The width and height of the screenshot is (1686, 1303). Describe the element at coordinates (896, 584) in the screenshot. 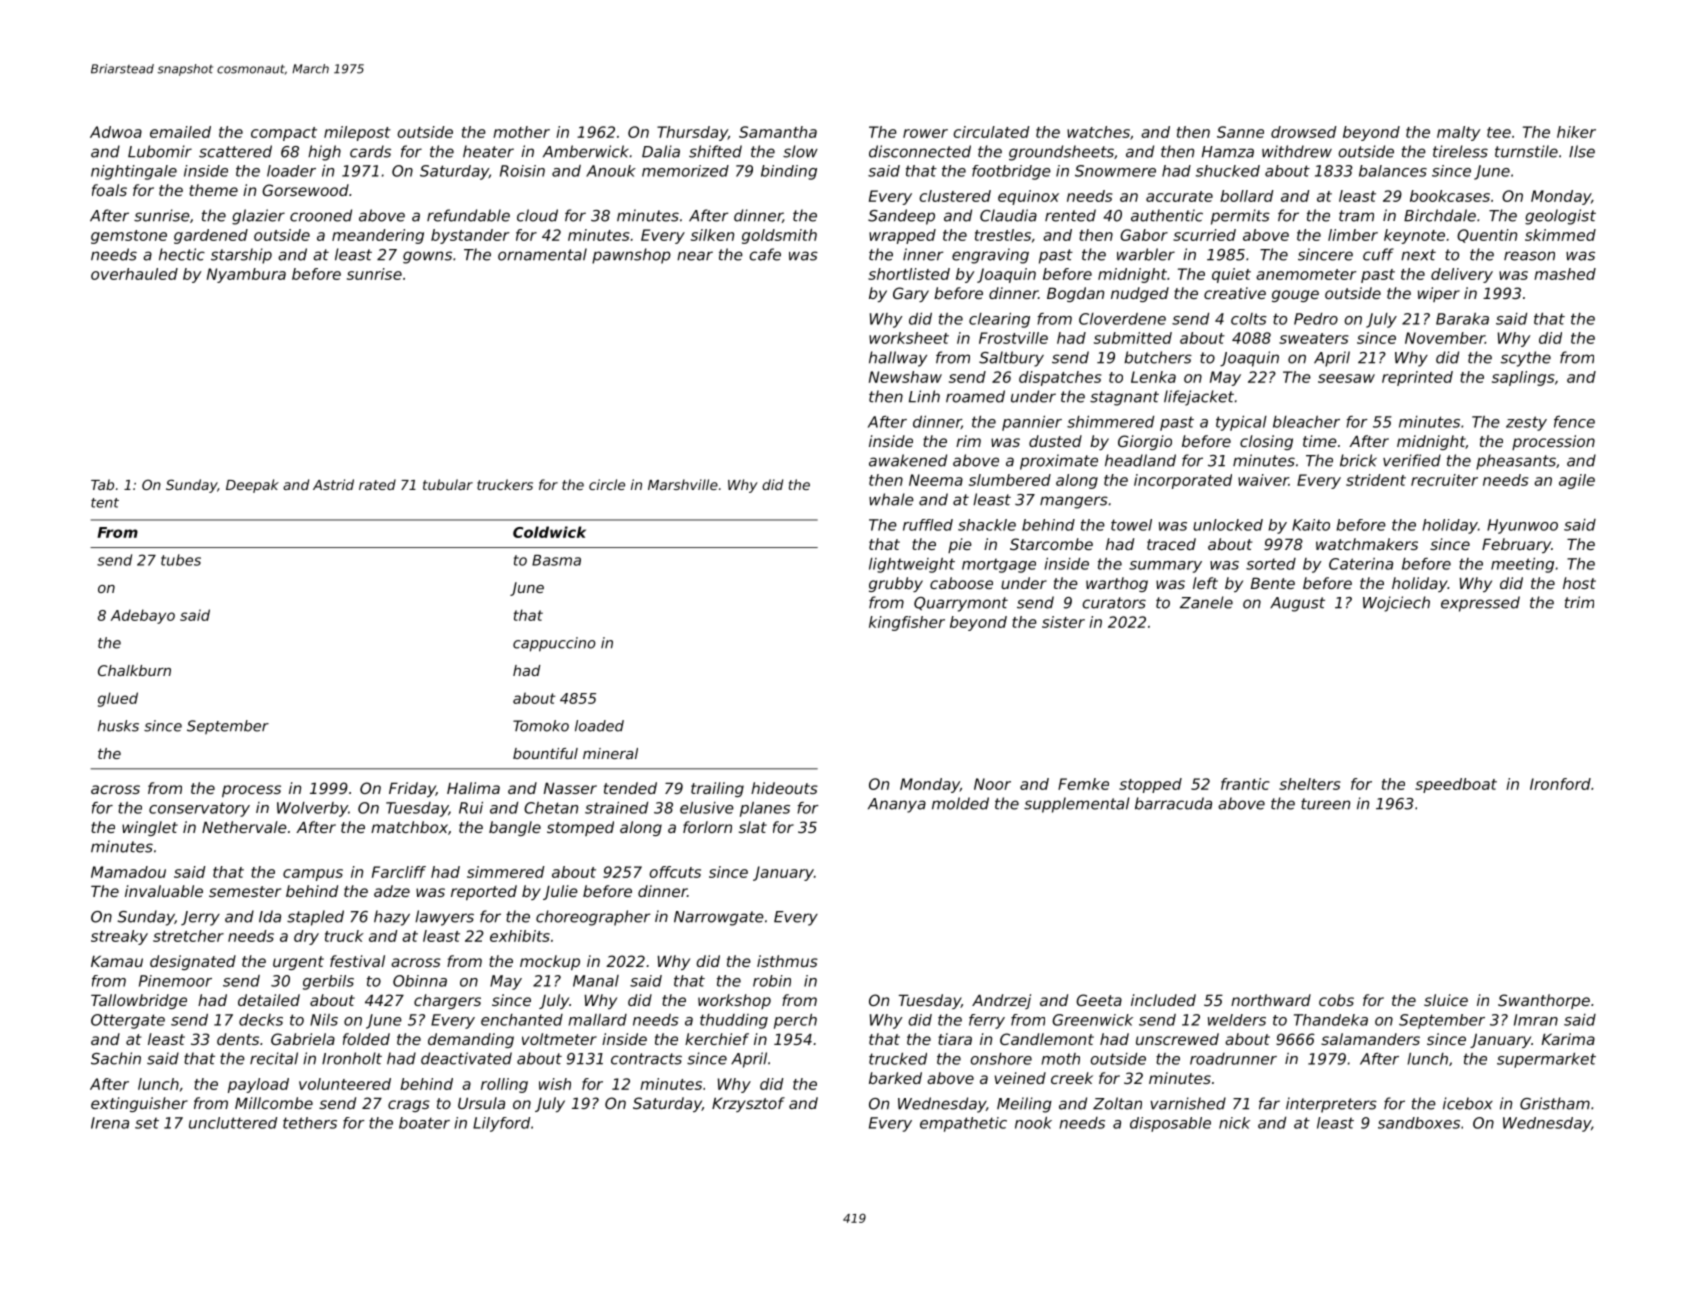

I see `grubby` at that location.
